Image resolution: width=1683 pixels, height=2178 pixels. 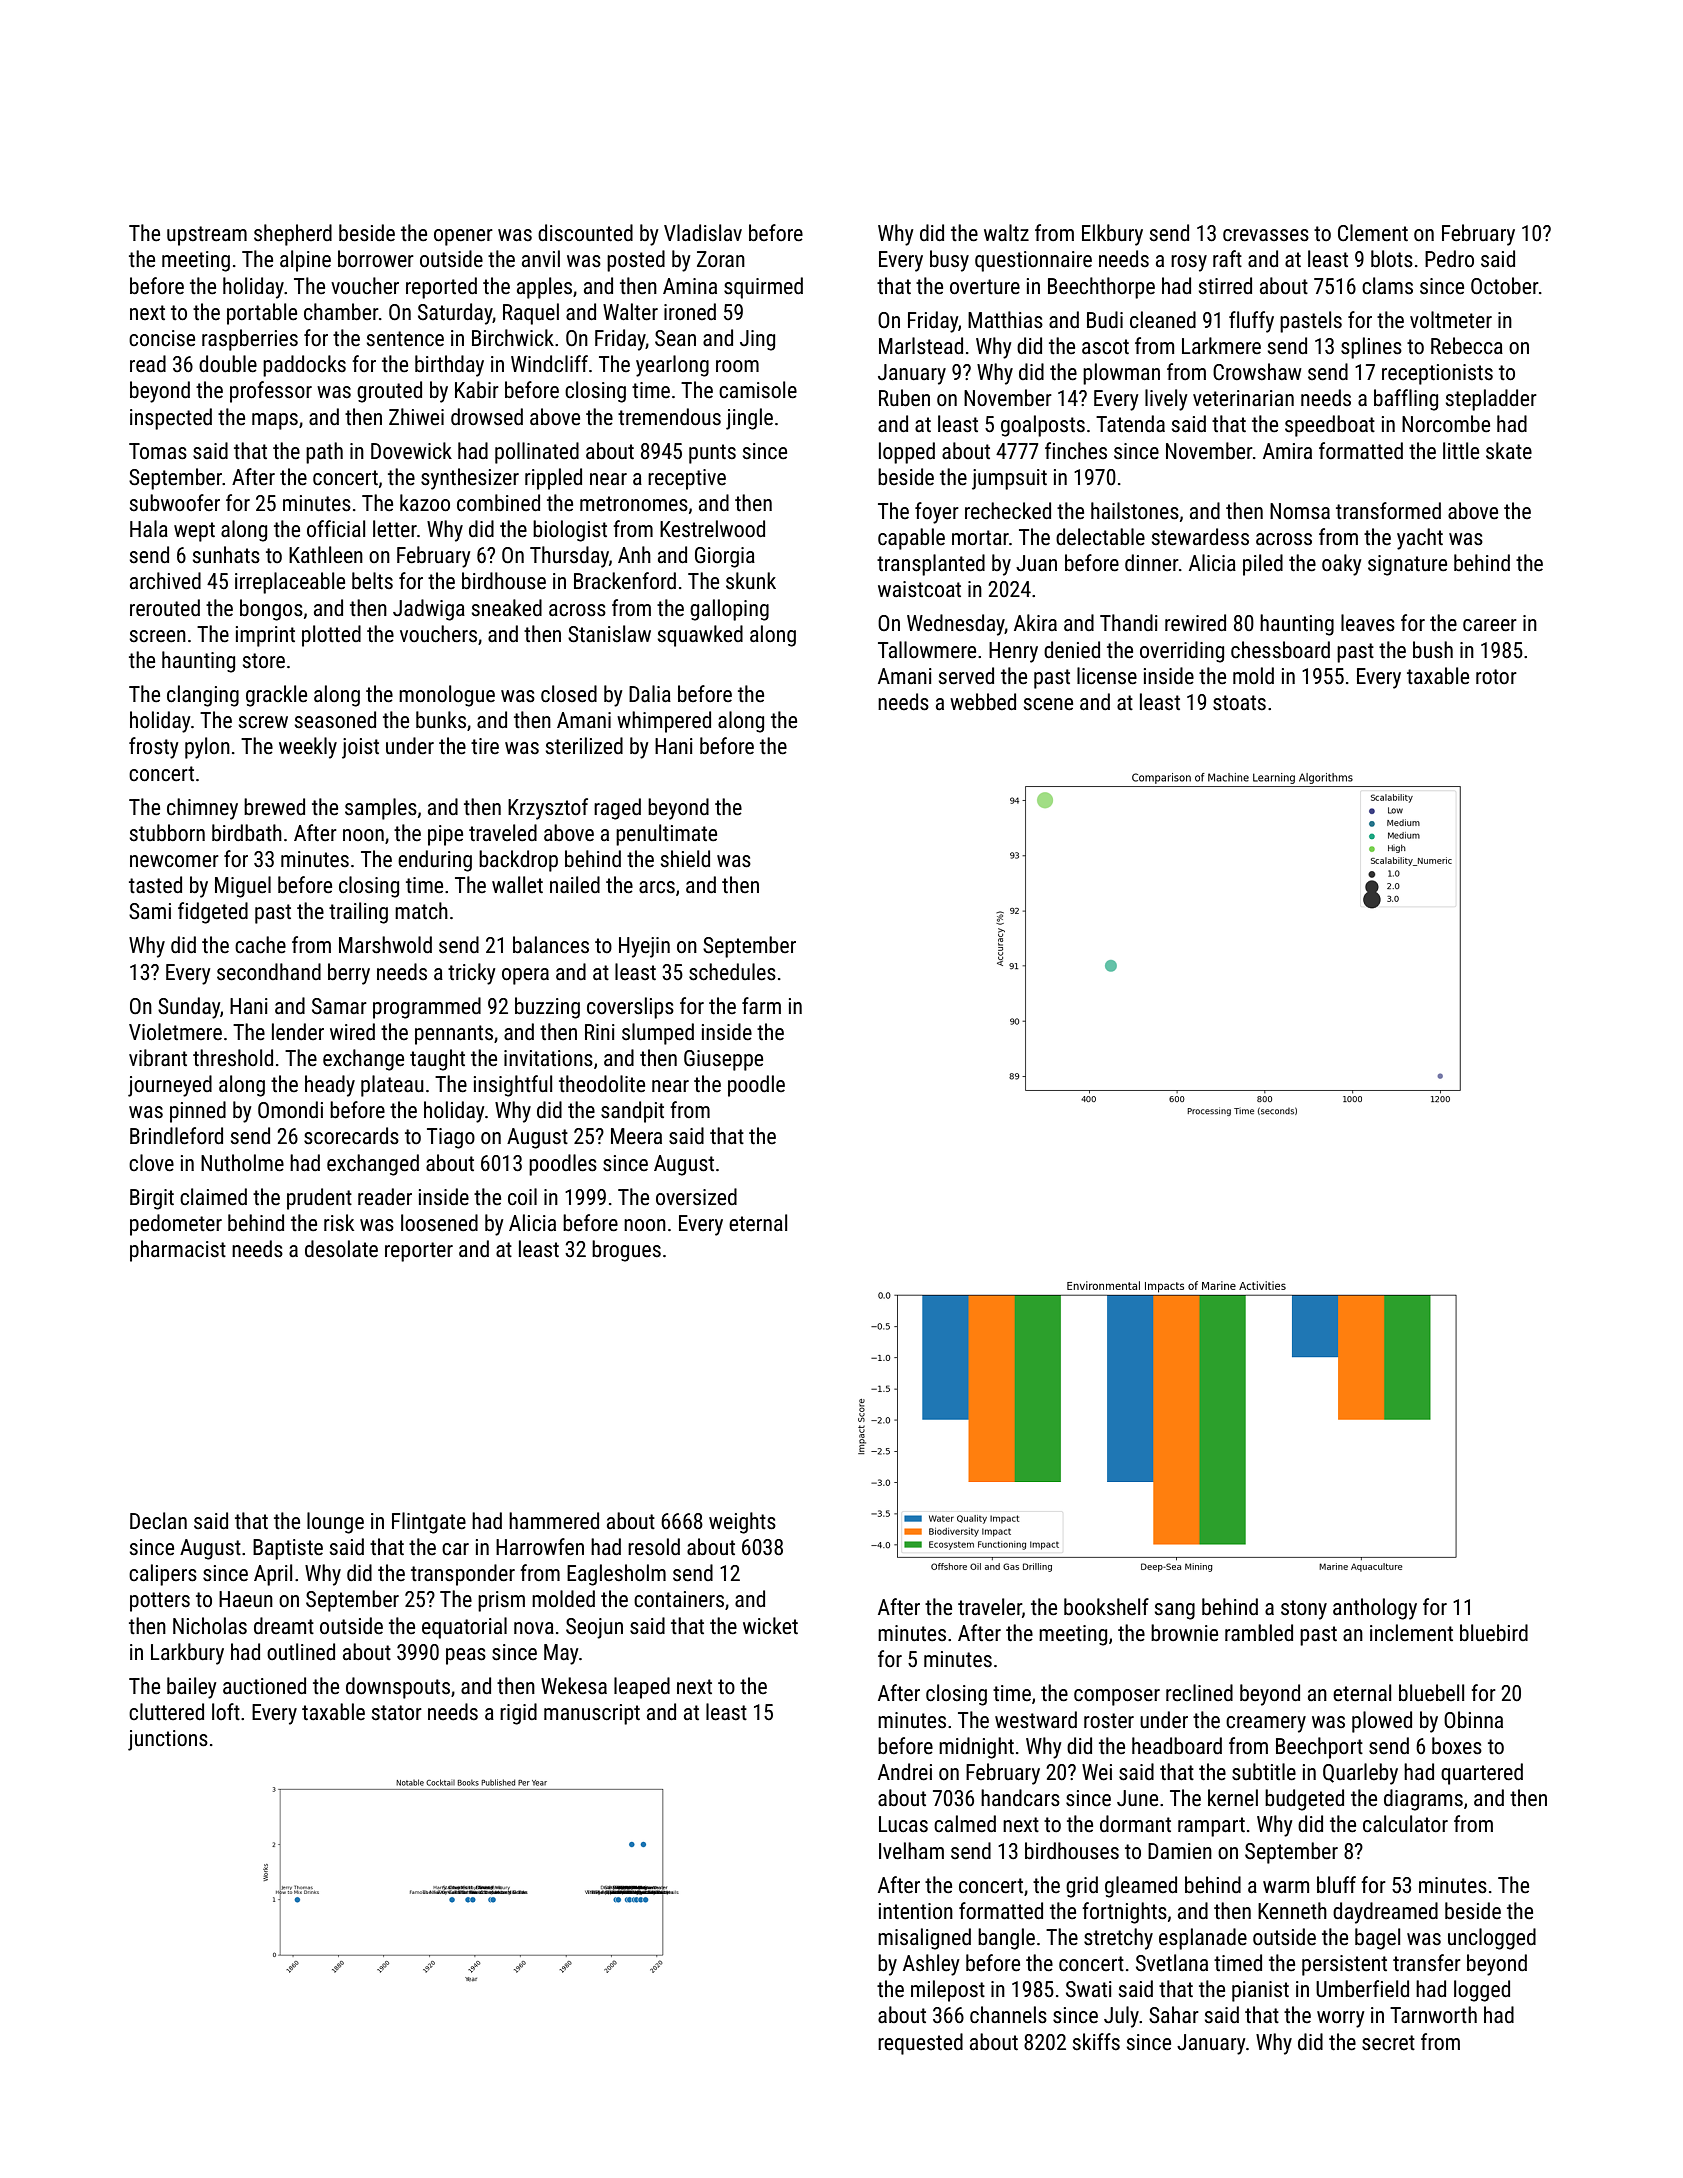 What do you see at coordinates (1009, 479) in the document?
I see `jumpsuit` at bounding box center [1009, 479].
